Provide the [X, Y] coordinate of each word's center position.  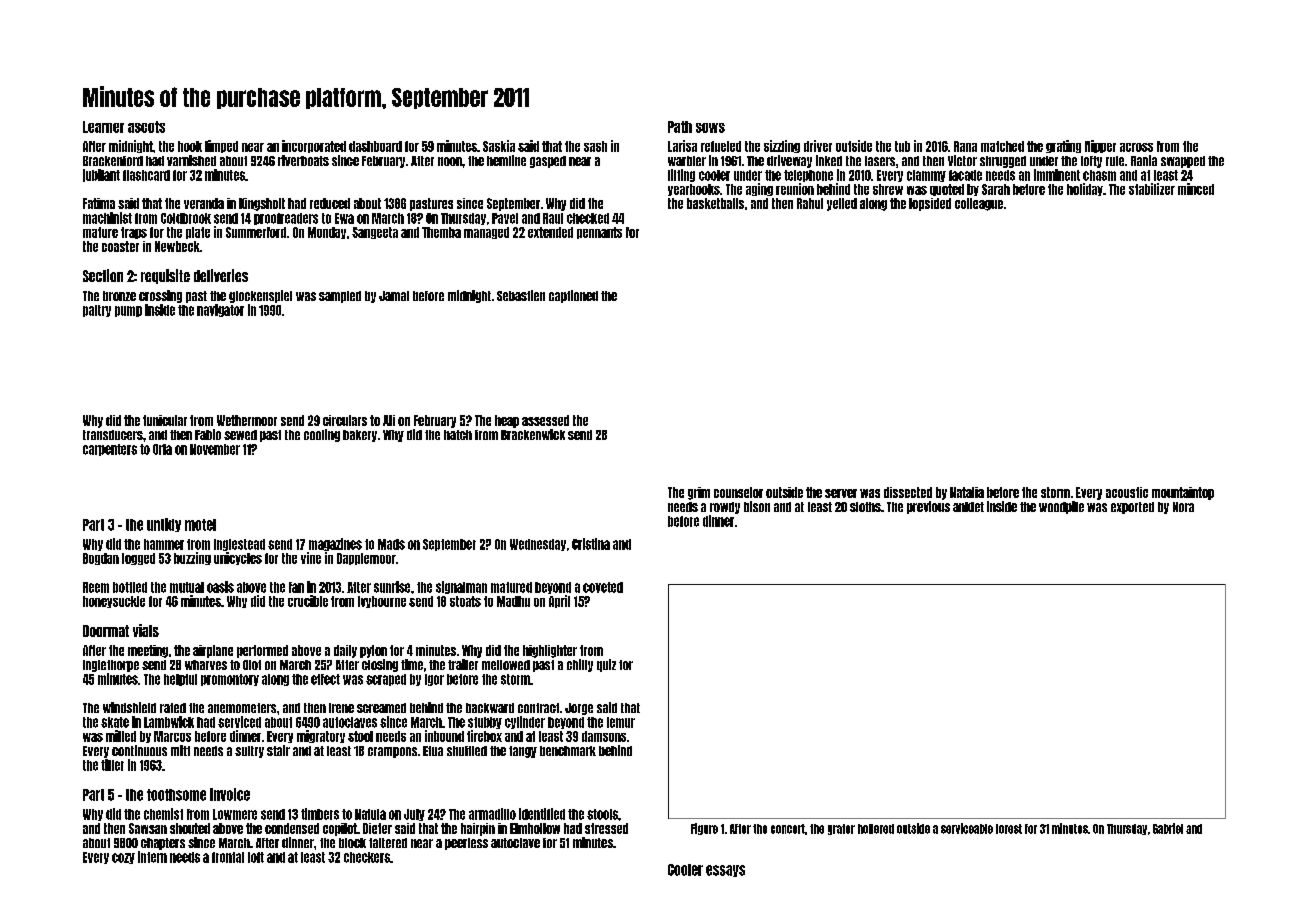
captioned [573, 296]
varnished [191, 160]
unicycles [238, 558]
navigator [220, 310]
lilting [681, 175]
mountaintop [1183, 493]
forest [1009, 829]
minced [1196, 189]
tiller [112, 765]
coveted [603, 587]
